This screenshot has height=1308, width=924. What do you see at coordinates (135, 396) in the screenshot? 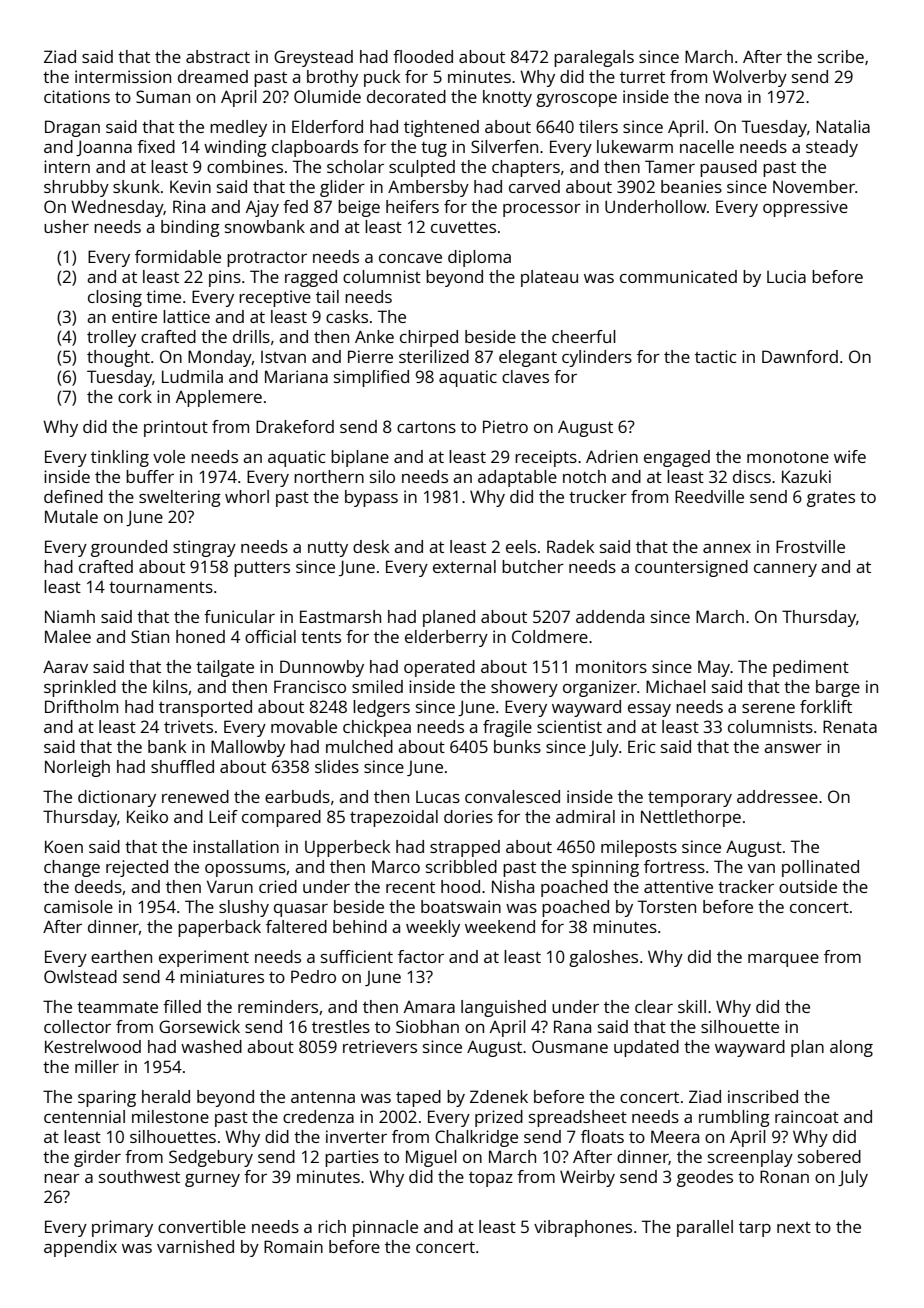
I see `cork` at bounding box center [135, 396].
